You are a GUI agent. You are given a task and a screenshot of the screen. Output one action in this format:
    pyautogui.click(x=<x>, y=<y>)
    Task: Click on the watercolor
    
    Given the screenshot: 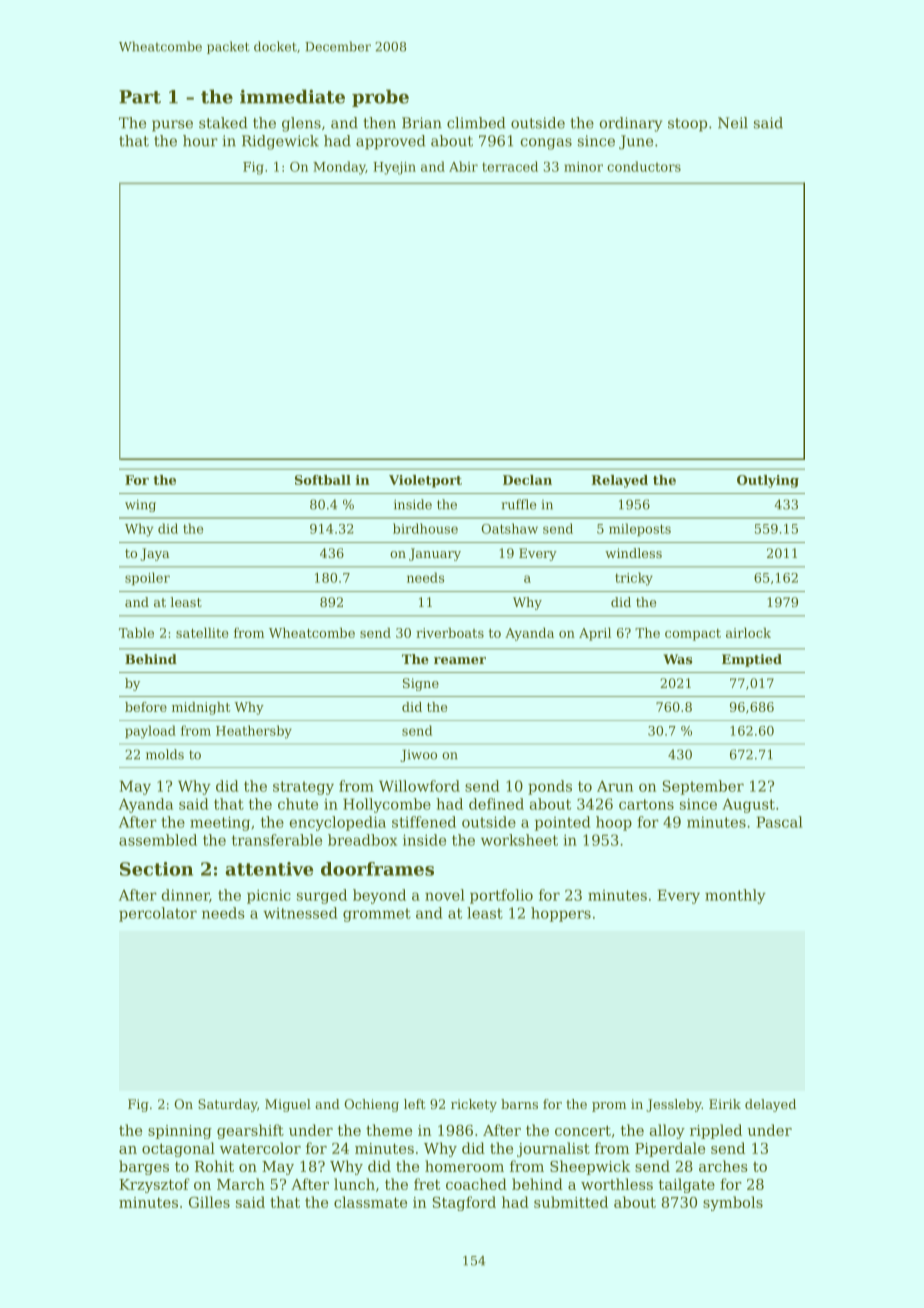 What is the action you would take?
    pyautogui.click(x=260, y=1148)
